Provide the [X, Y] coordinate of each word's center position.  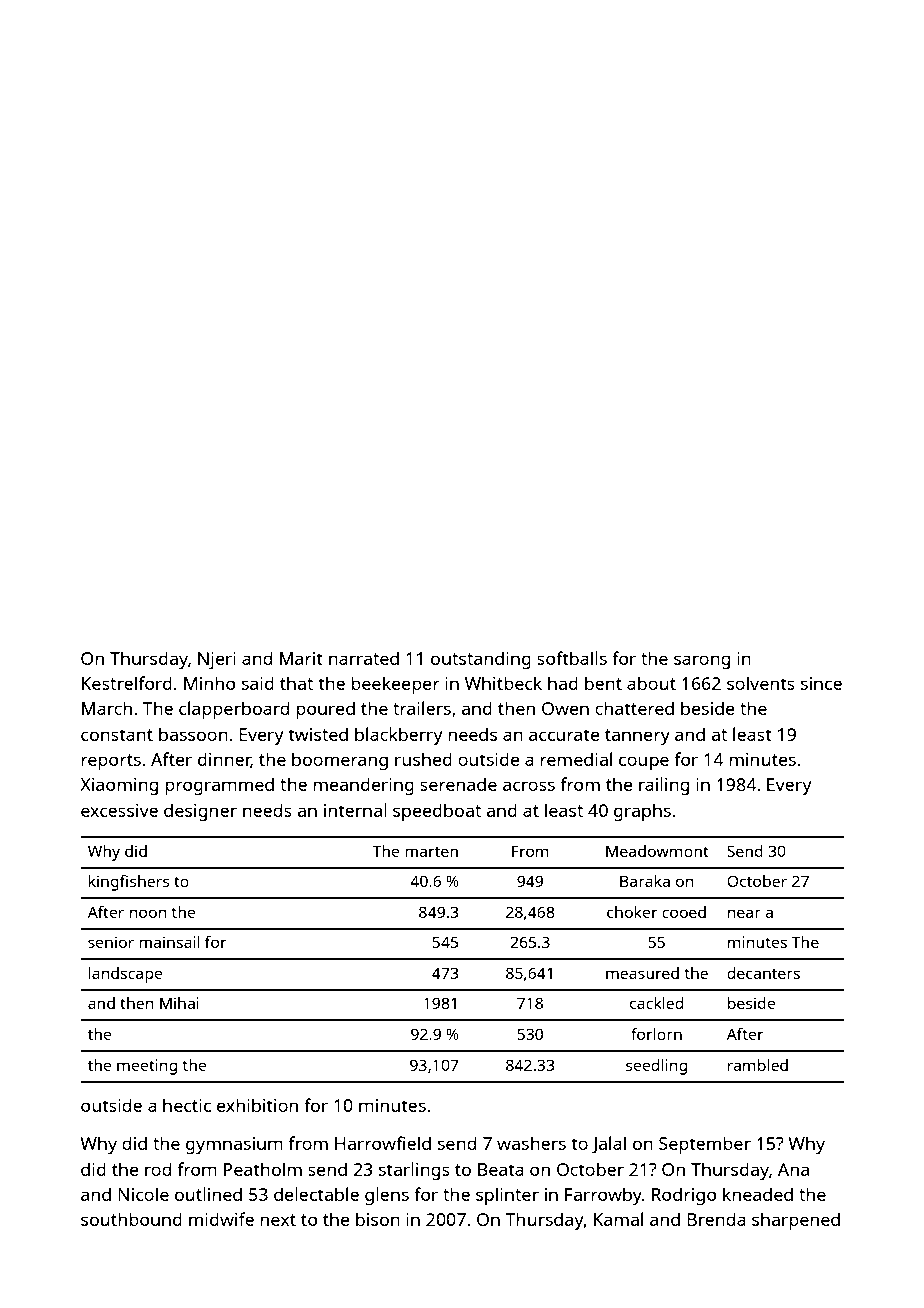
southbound [131, 1219]
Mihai [179, 1003]
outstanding [481, 660]
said [258, 683]
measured [642, 973]
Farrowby [603, 1196]
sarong [702, 662]
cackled [656, 1003]
